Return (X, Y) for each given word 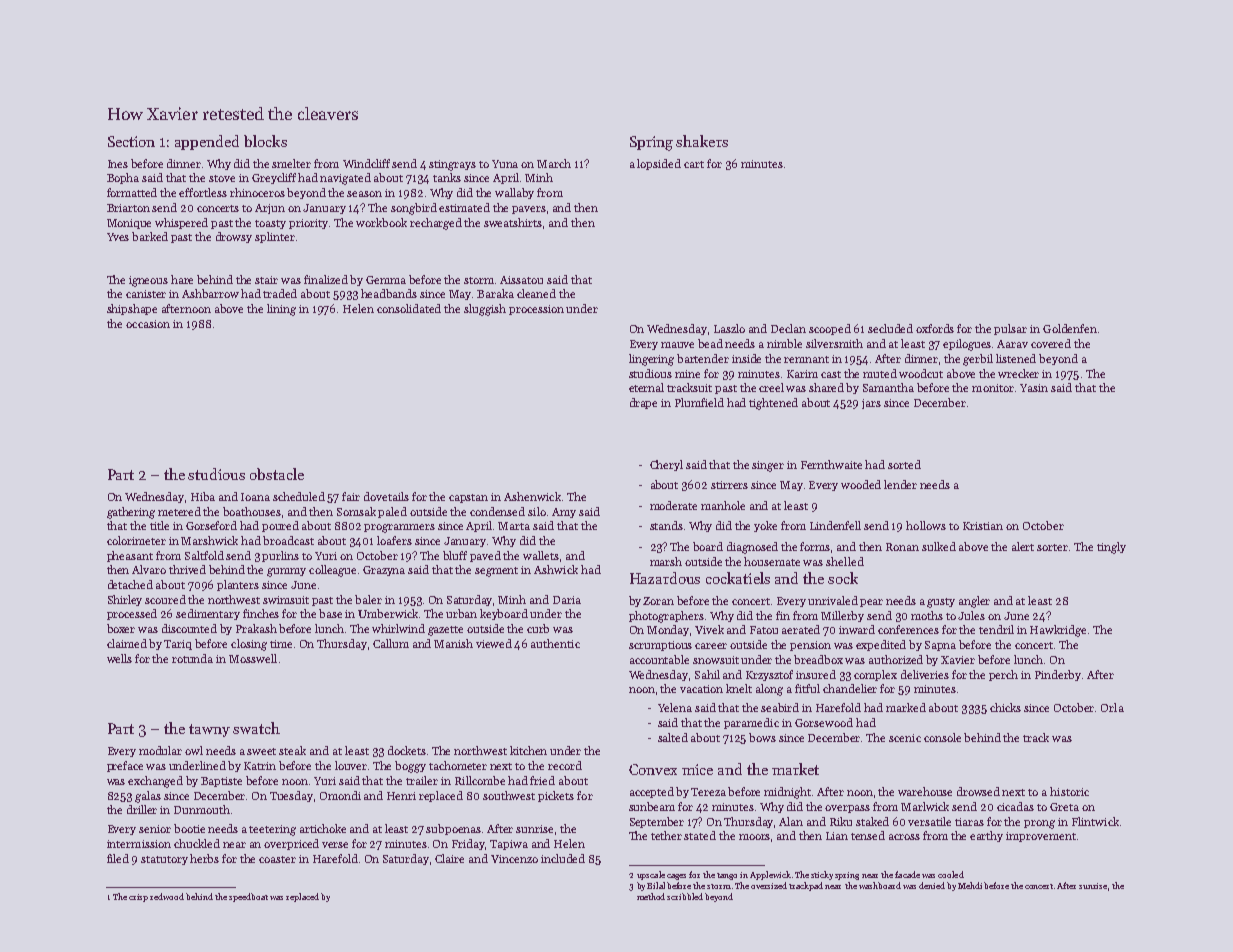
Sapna (940, 646)
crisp (138, 898)
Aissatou (521, 280)
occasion (148, 324)
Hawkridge (1058, 631)
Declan (788, 328)
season (364, 194)
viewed (494, 643)
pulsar (1010, 329)
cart (694, 164)
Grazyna (384, 571)
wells (119, 658)
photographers (666, 617)
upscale (651, 875)
